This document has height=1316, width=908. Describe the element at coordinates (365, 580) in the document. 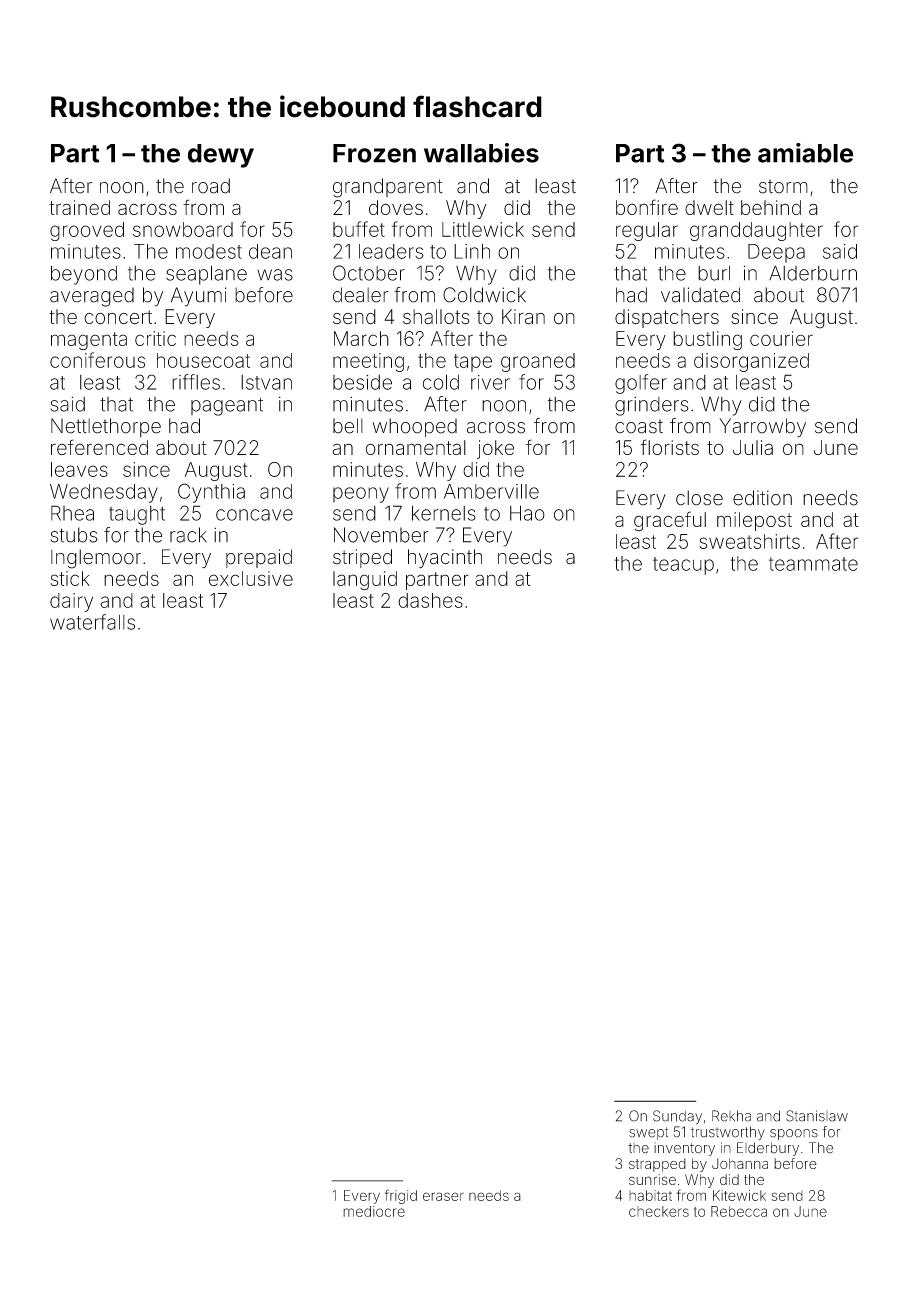

I see `languid` at that location.
